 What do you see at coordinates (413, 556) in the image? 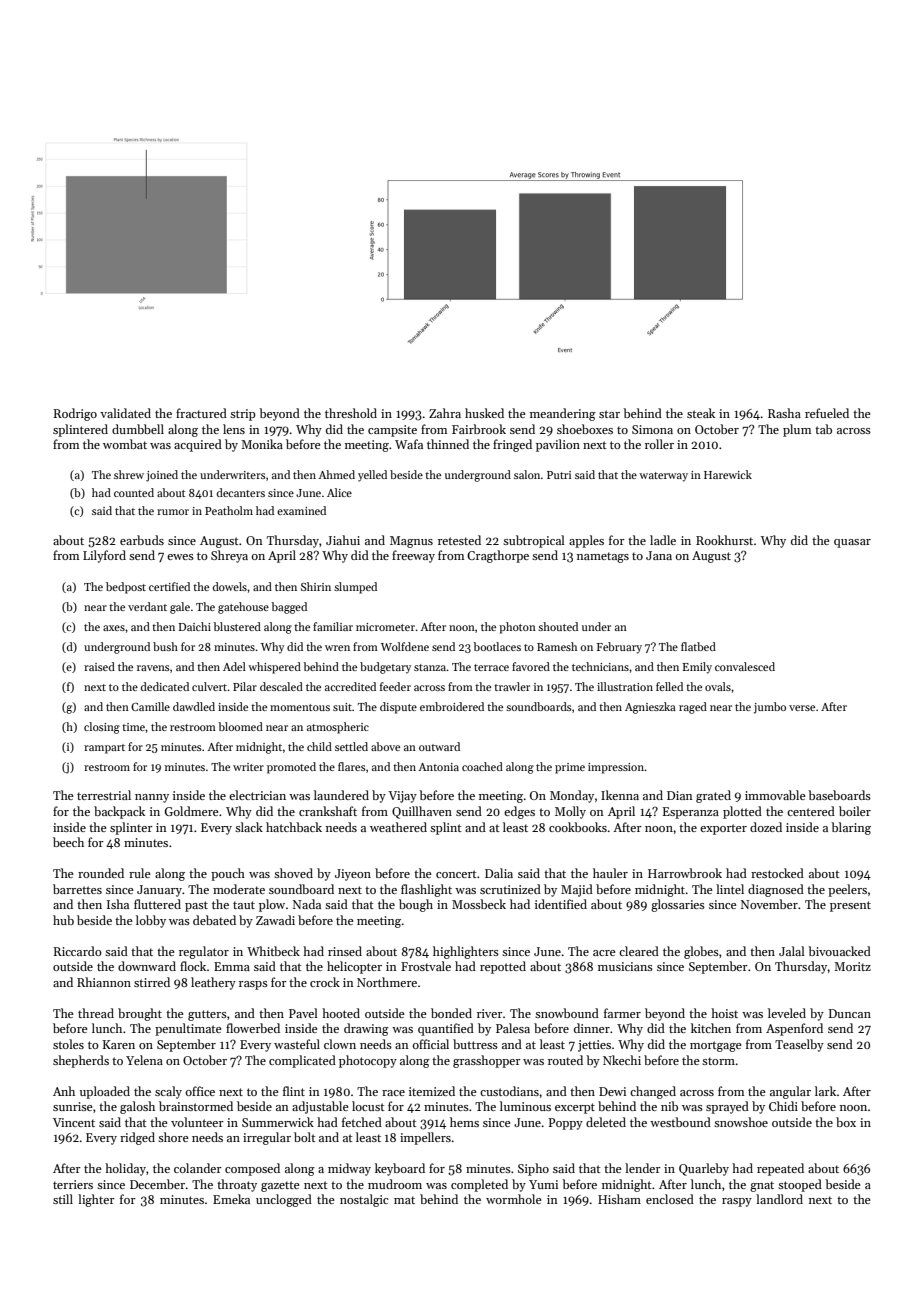
I see `freeway` at bounding box center [413, 556].
